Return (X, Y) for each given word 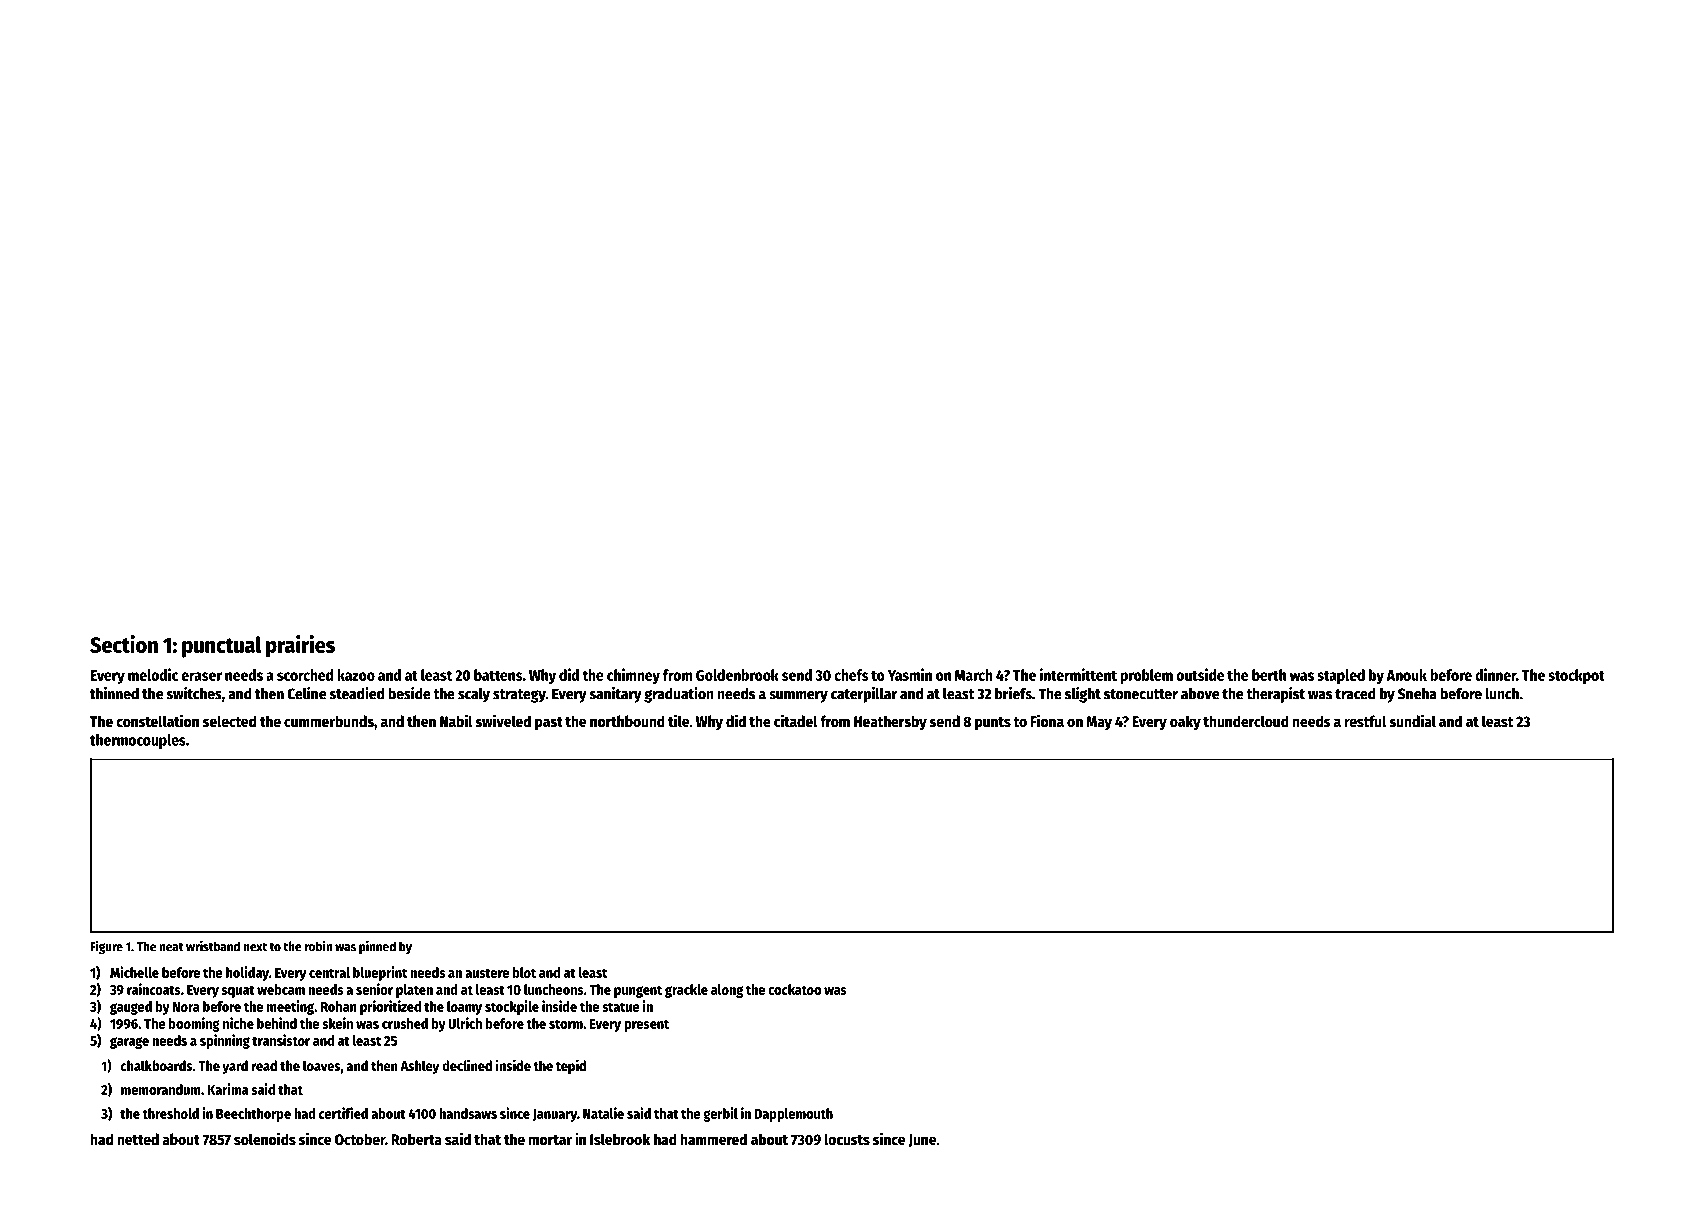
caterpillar (864, 695)
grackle (686, 991)
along (727, 991)
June (922, 1141)
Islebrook (620, 1139)
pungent (638, 991)
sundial (1413, 720)
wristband (213, 946)
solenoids (265, 1138)
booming (194, 1024)
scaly (474, 695)
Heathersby (890, 723)
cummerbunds (329, 721)
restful (1365, 721)
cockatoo (794, 989)
